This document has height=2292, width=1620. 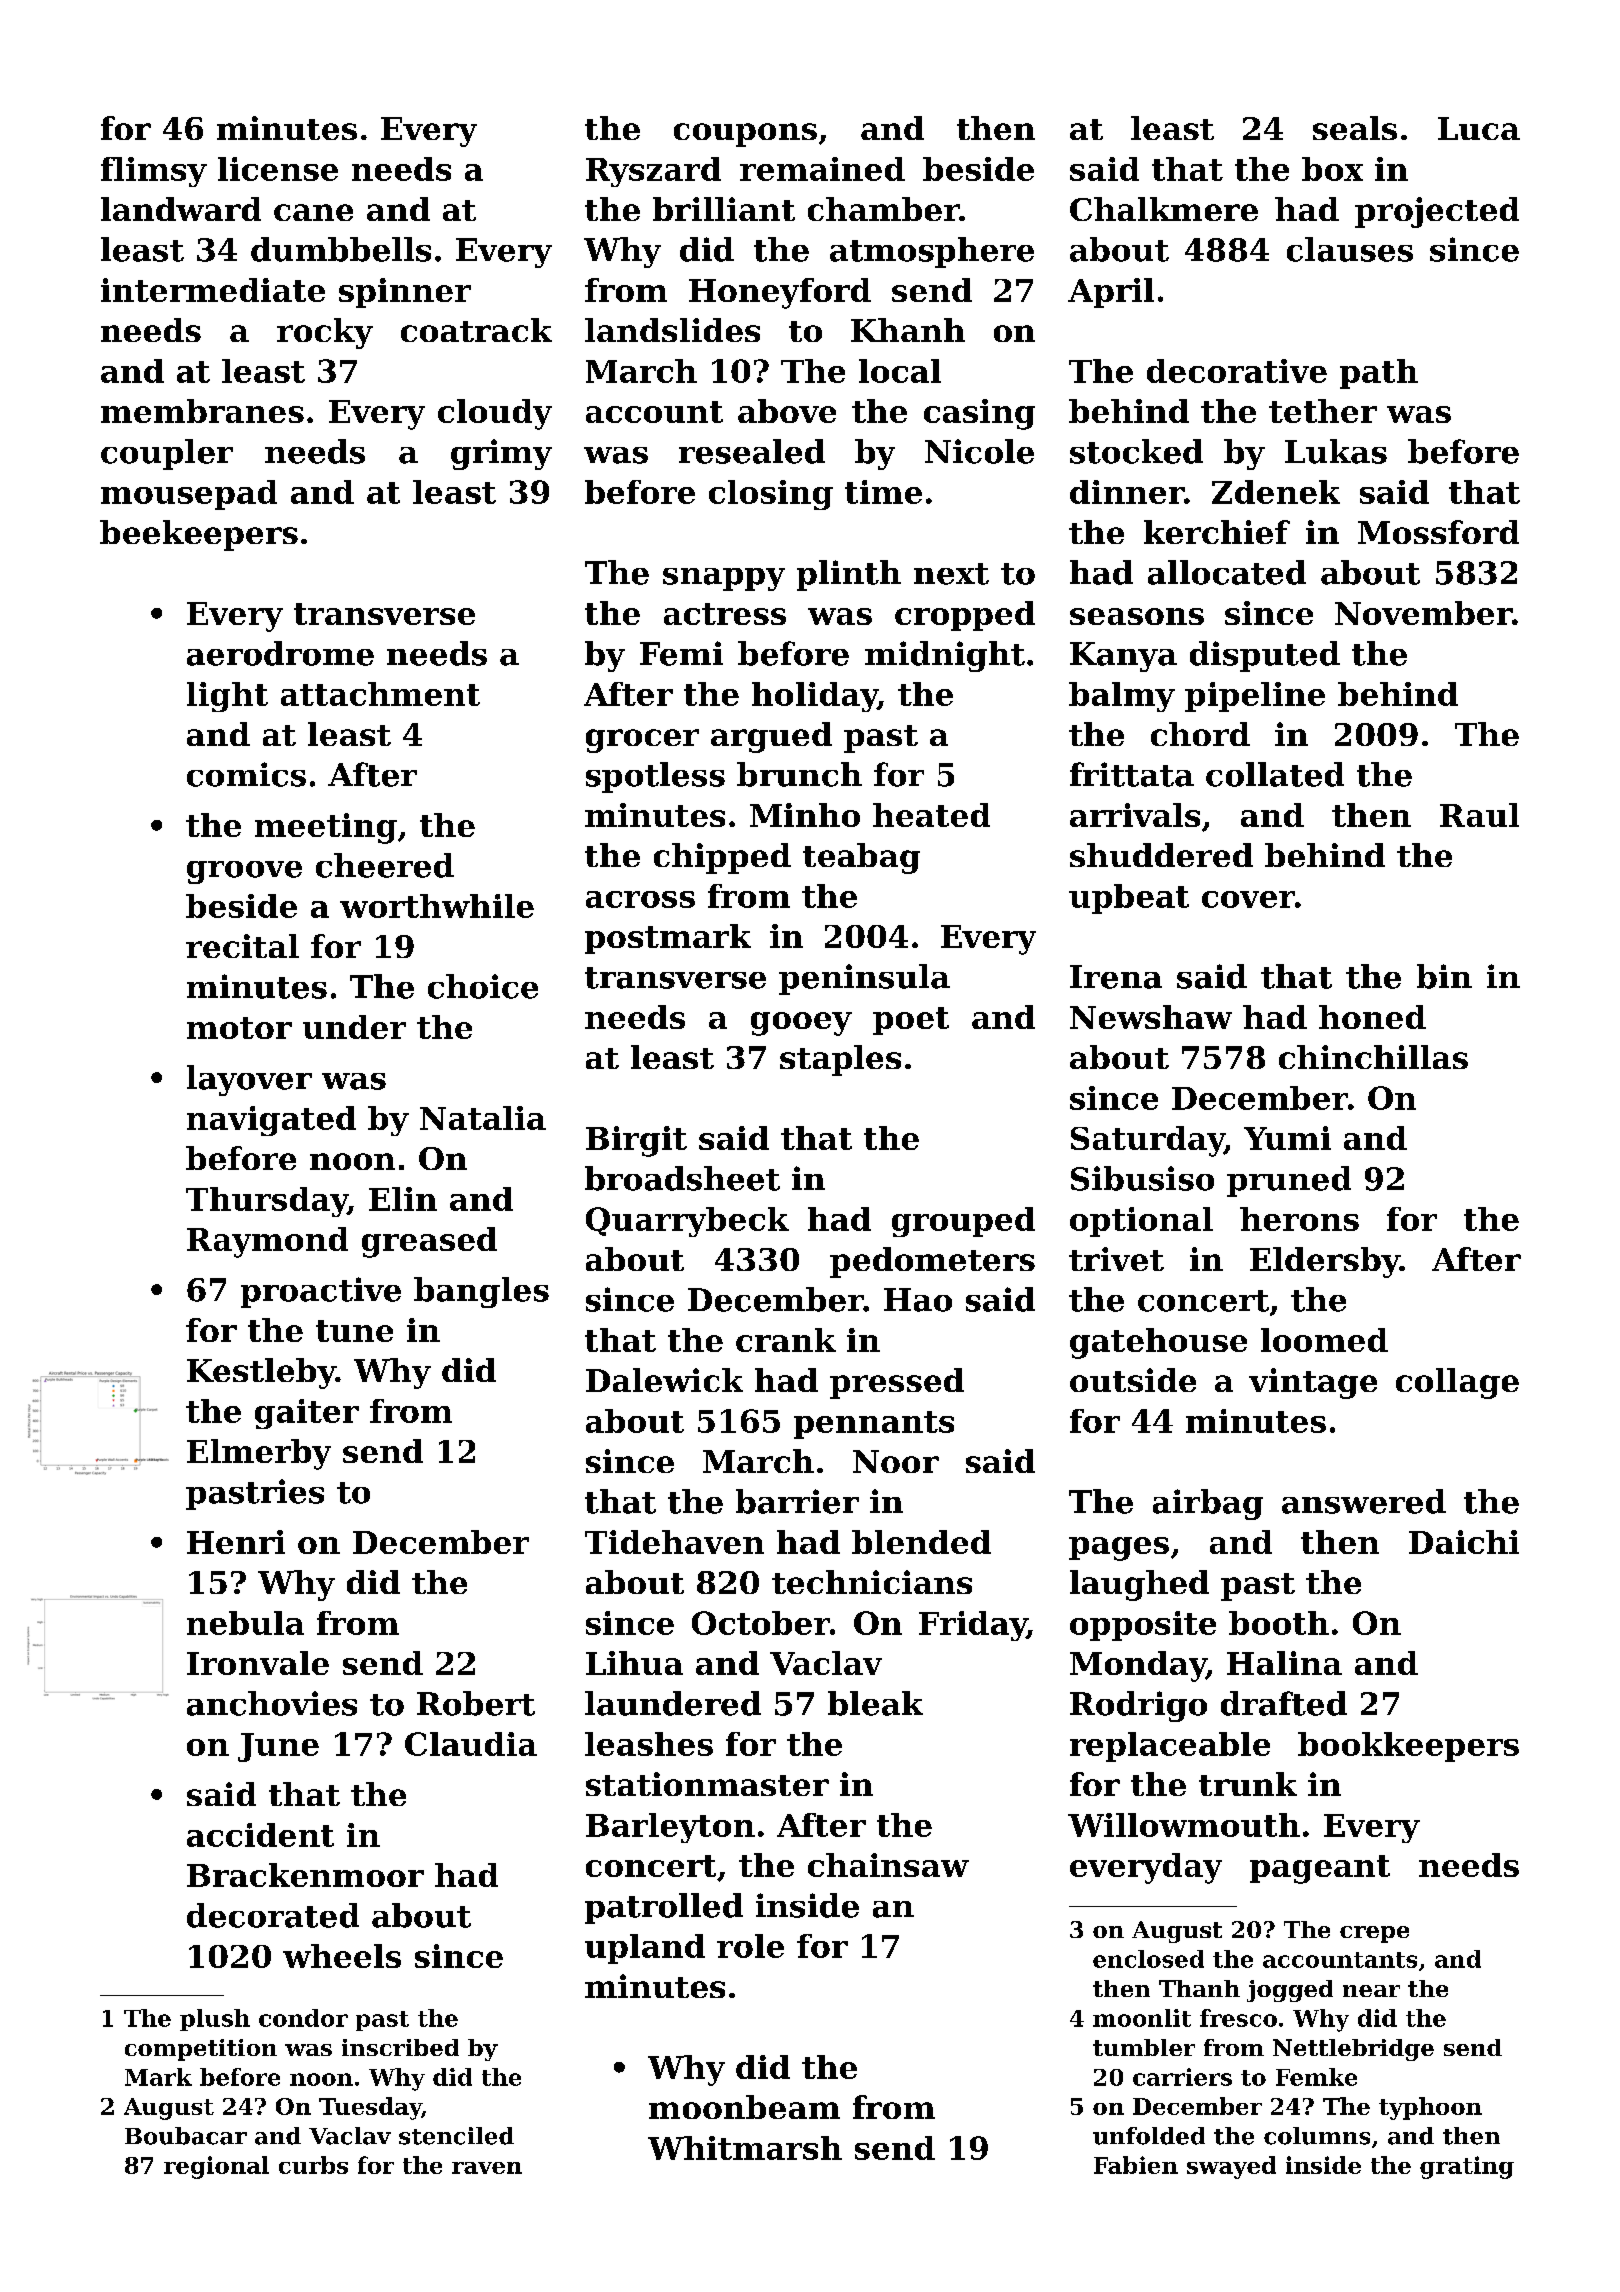 I want to click on Halina, so click(x=1284, y=1663).
